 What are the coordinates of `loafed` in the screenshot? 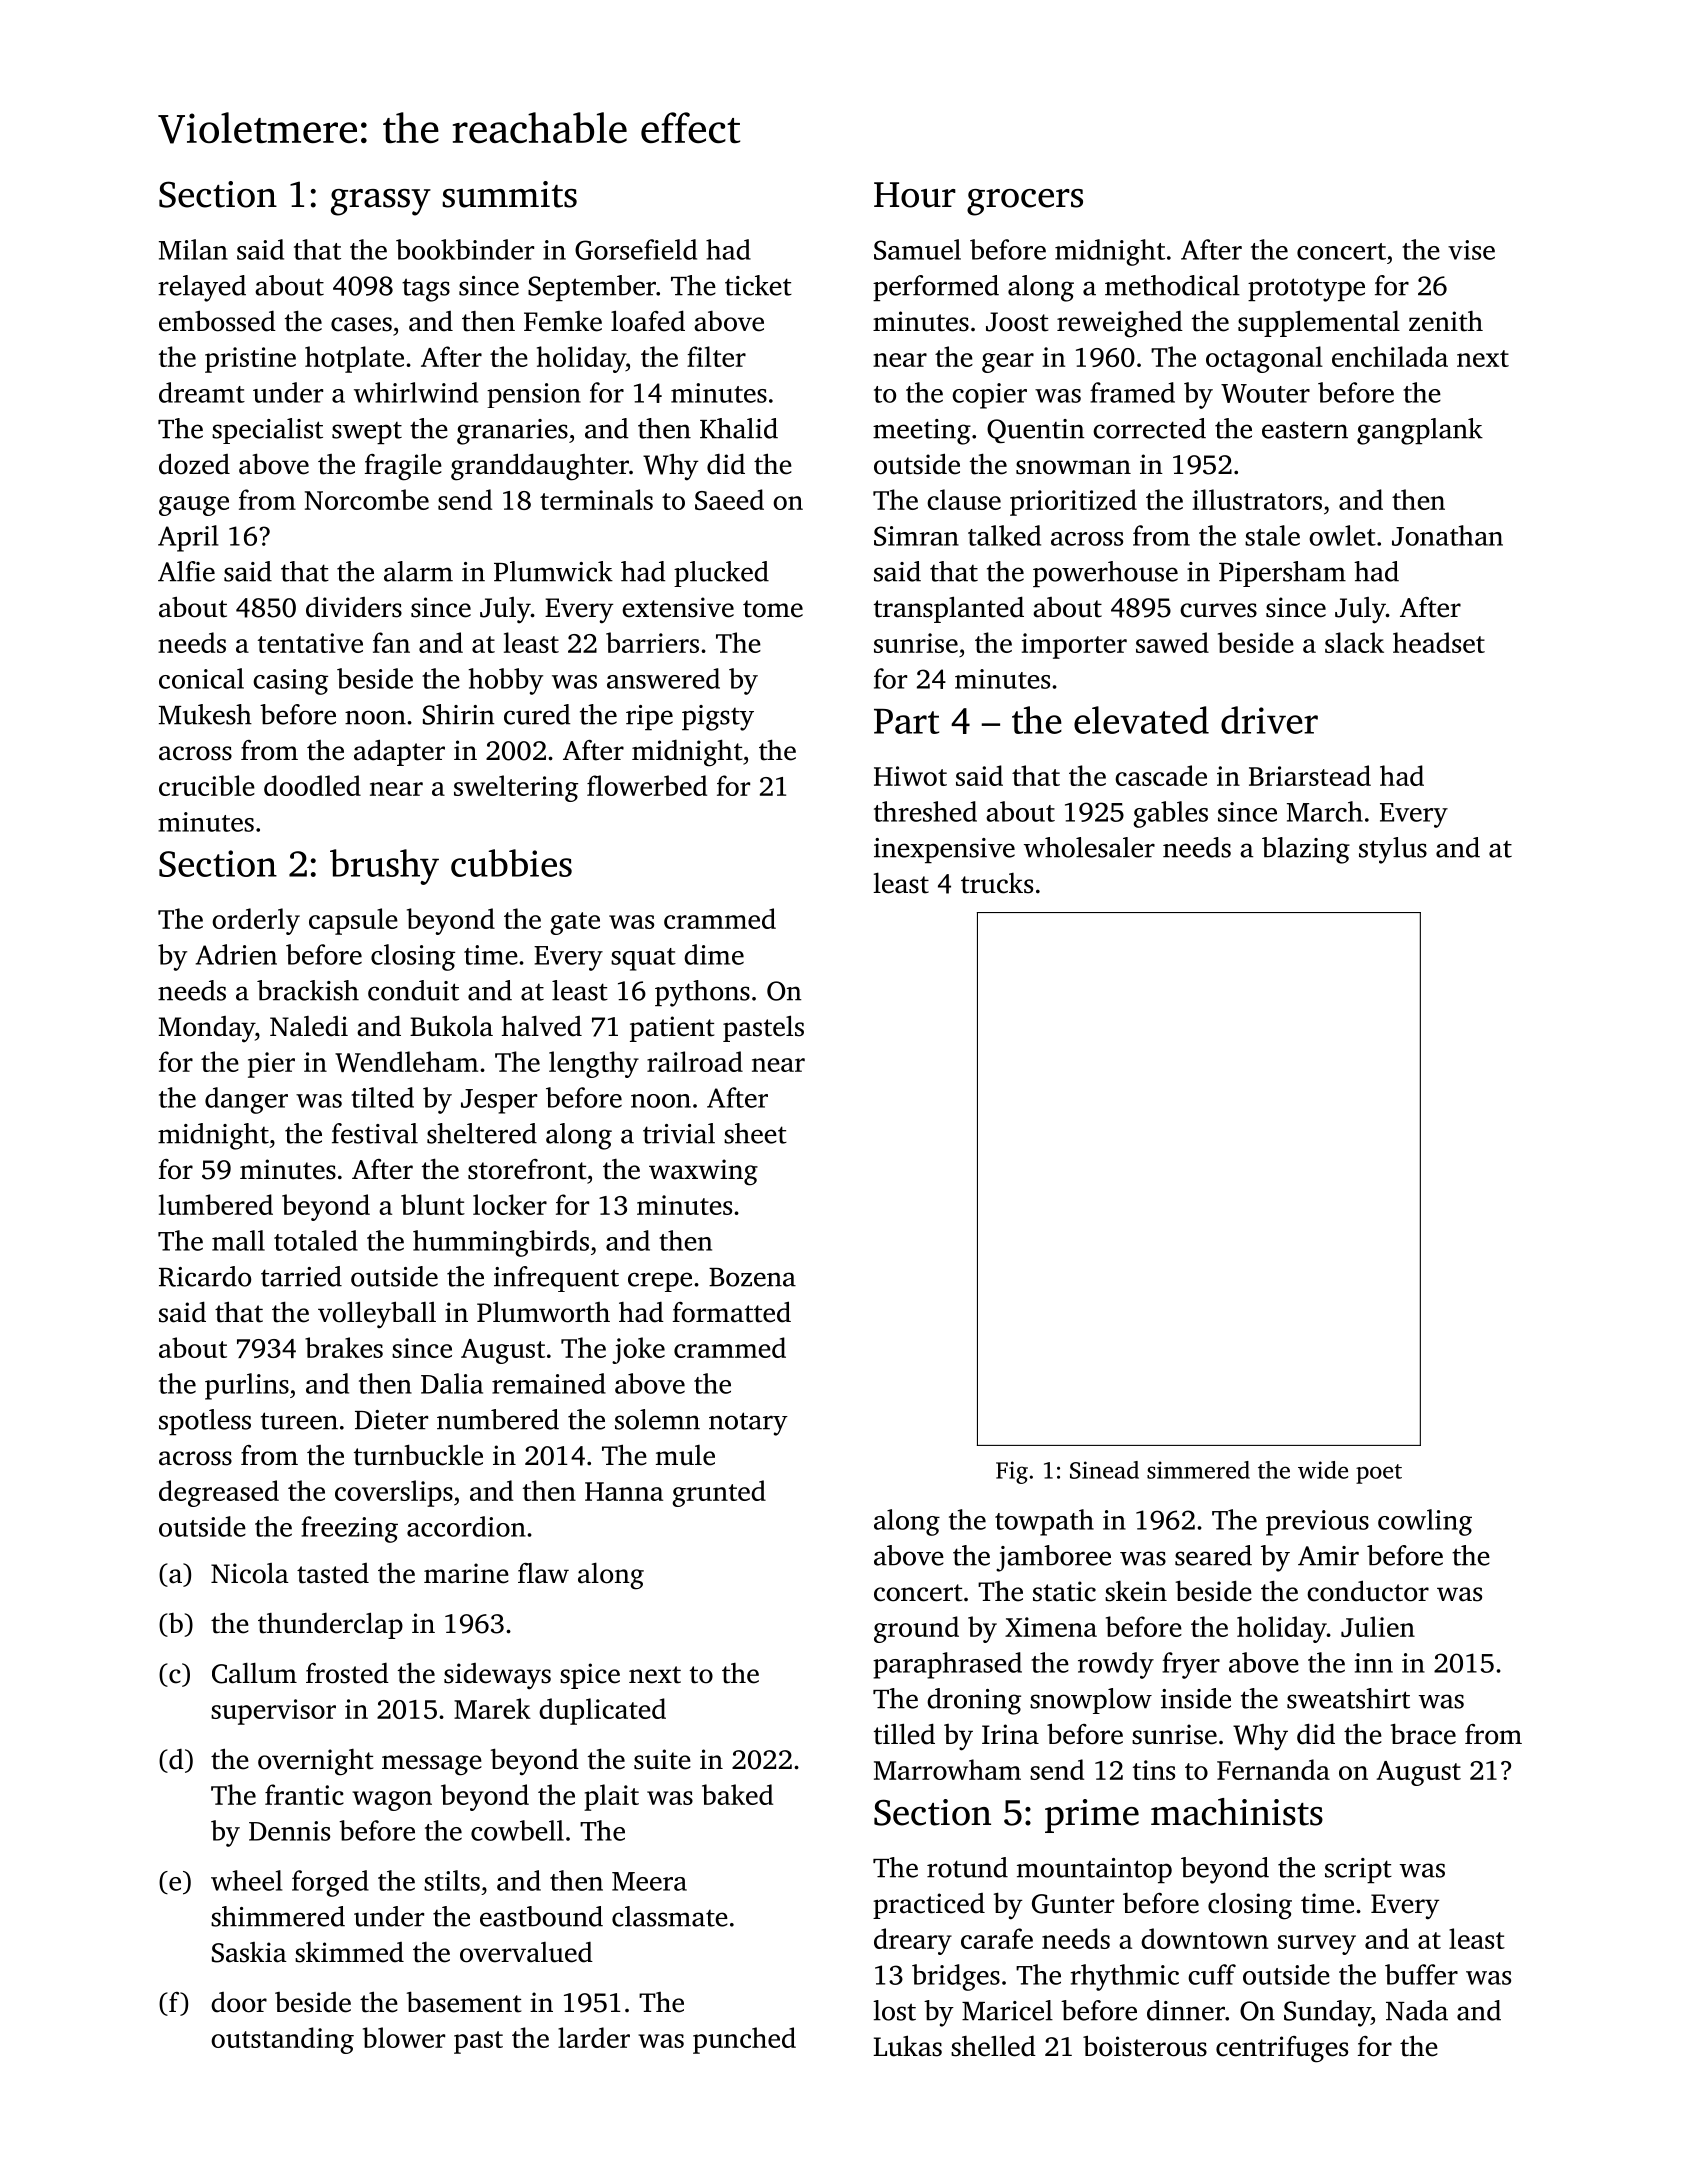 It's located at (648, 321).
